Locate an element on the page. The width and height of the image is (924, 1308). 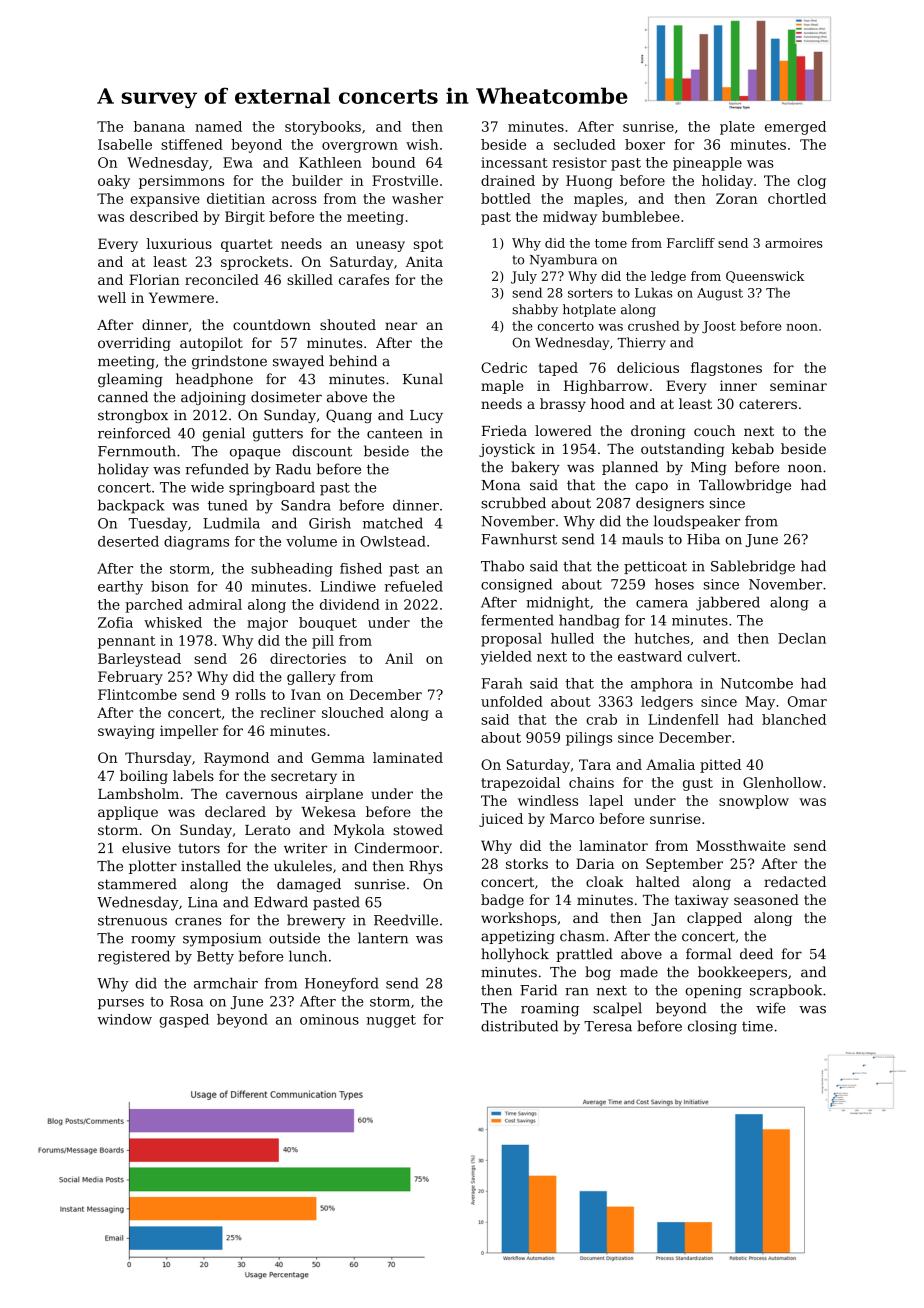
Thabo is located at coordinates (502, 566).
